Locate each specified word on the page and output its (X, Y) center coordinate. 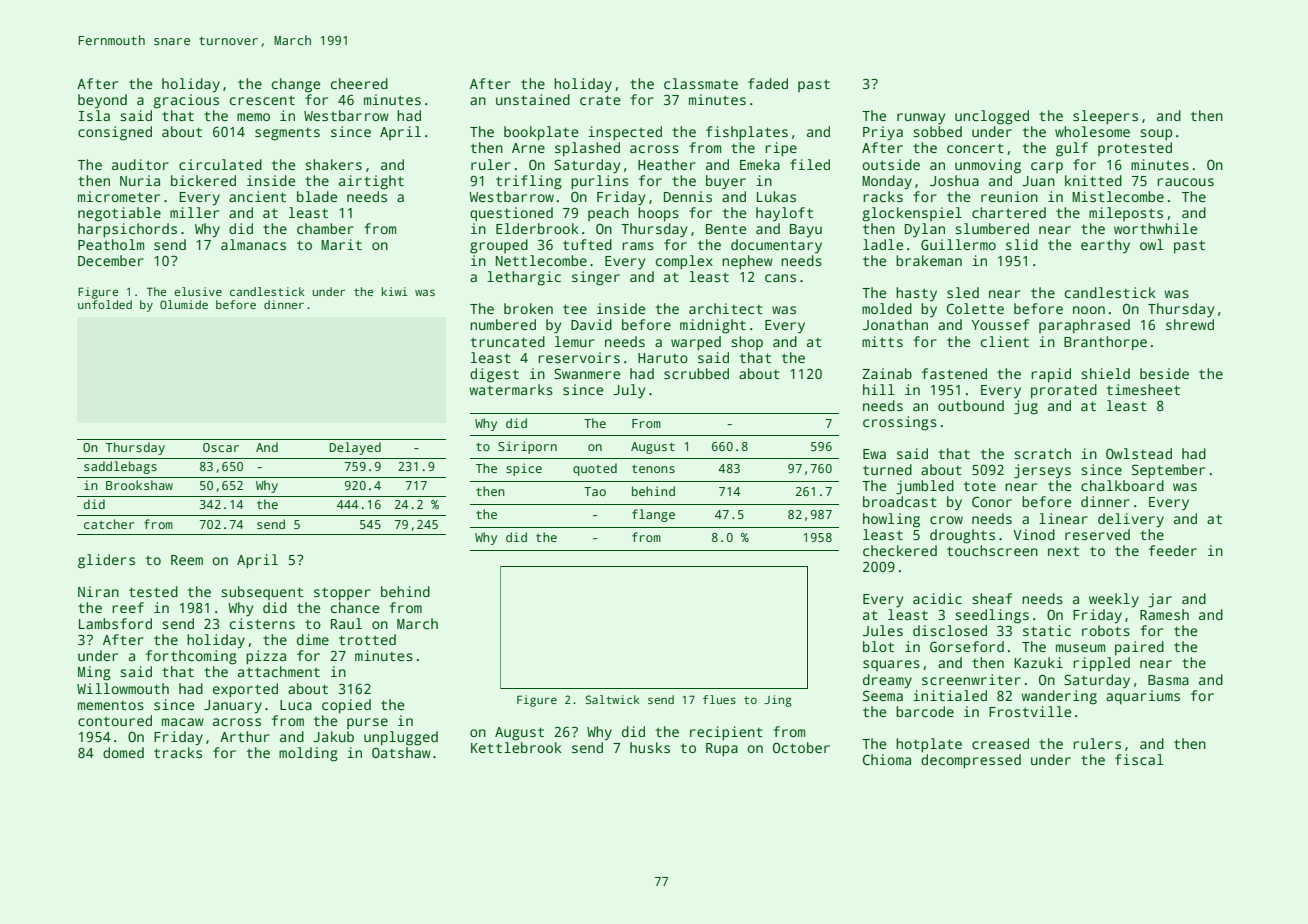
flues (719, 699)
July (629, 391)
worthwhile (1155, 228)
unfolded (105, 304)
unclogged (992, 117)
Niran (98, 591)
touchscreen (992, 550)
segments (287, 134)
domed (123, 752)
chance (355, 607)
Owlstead (1139, 453)
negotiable (119, 214)
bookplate (541, 133)
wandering (1059, 697)
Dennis (688, 196)
